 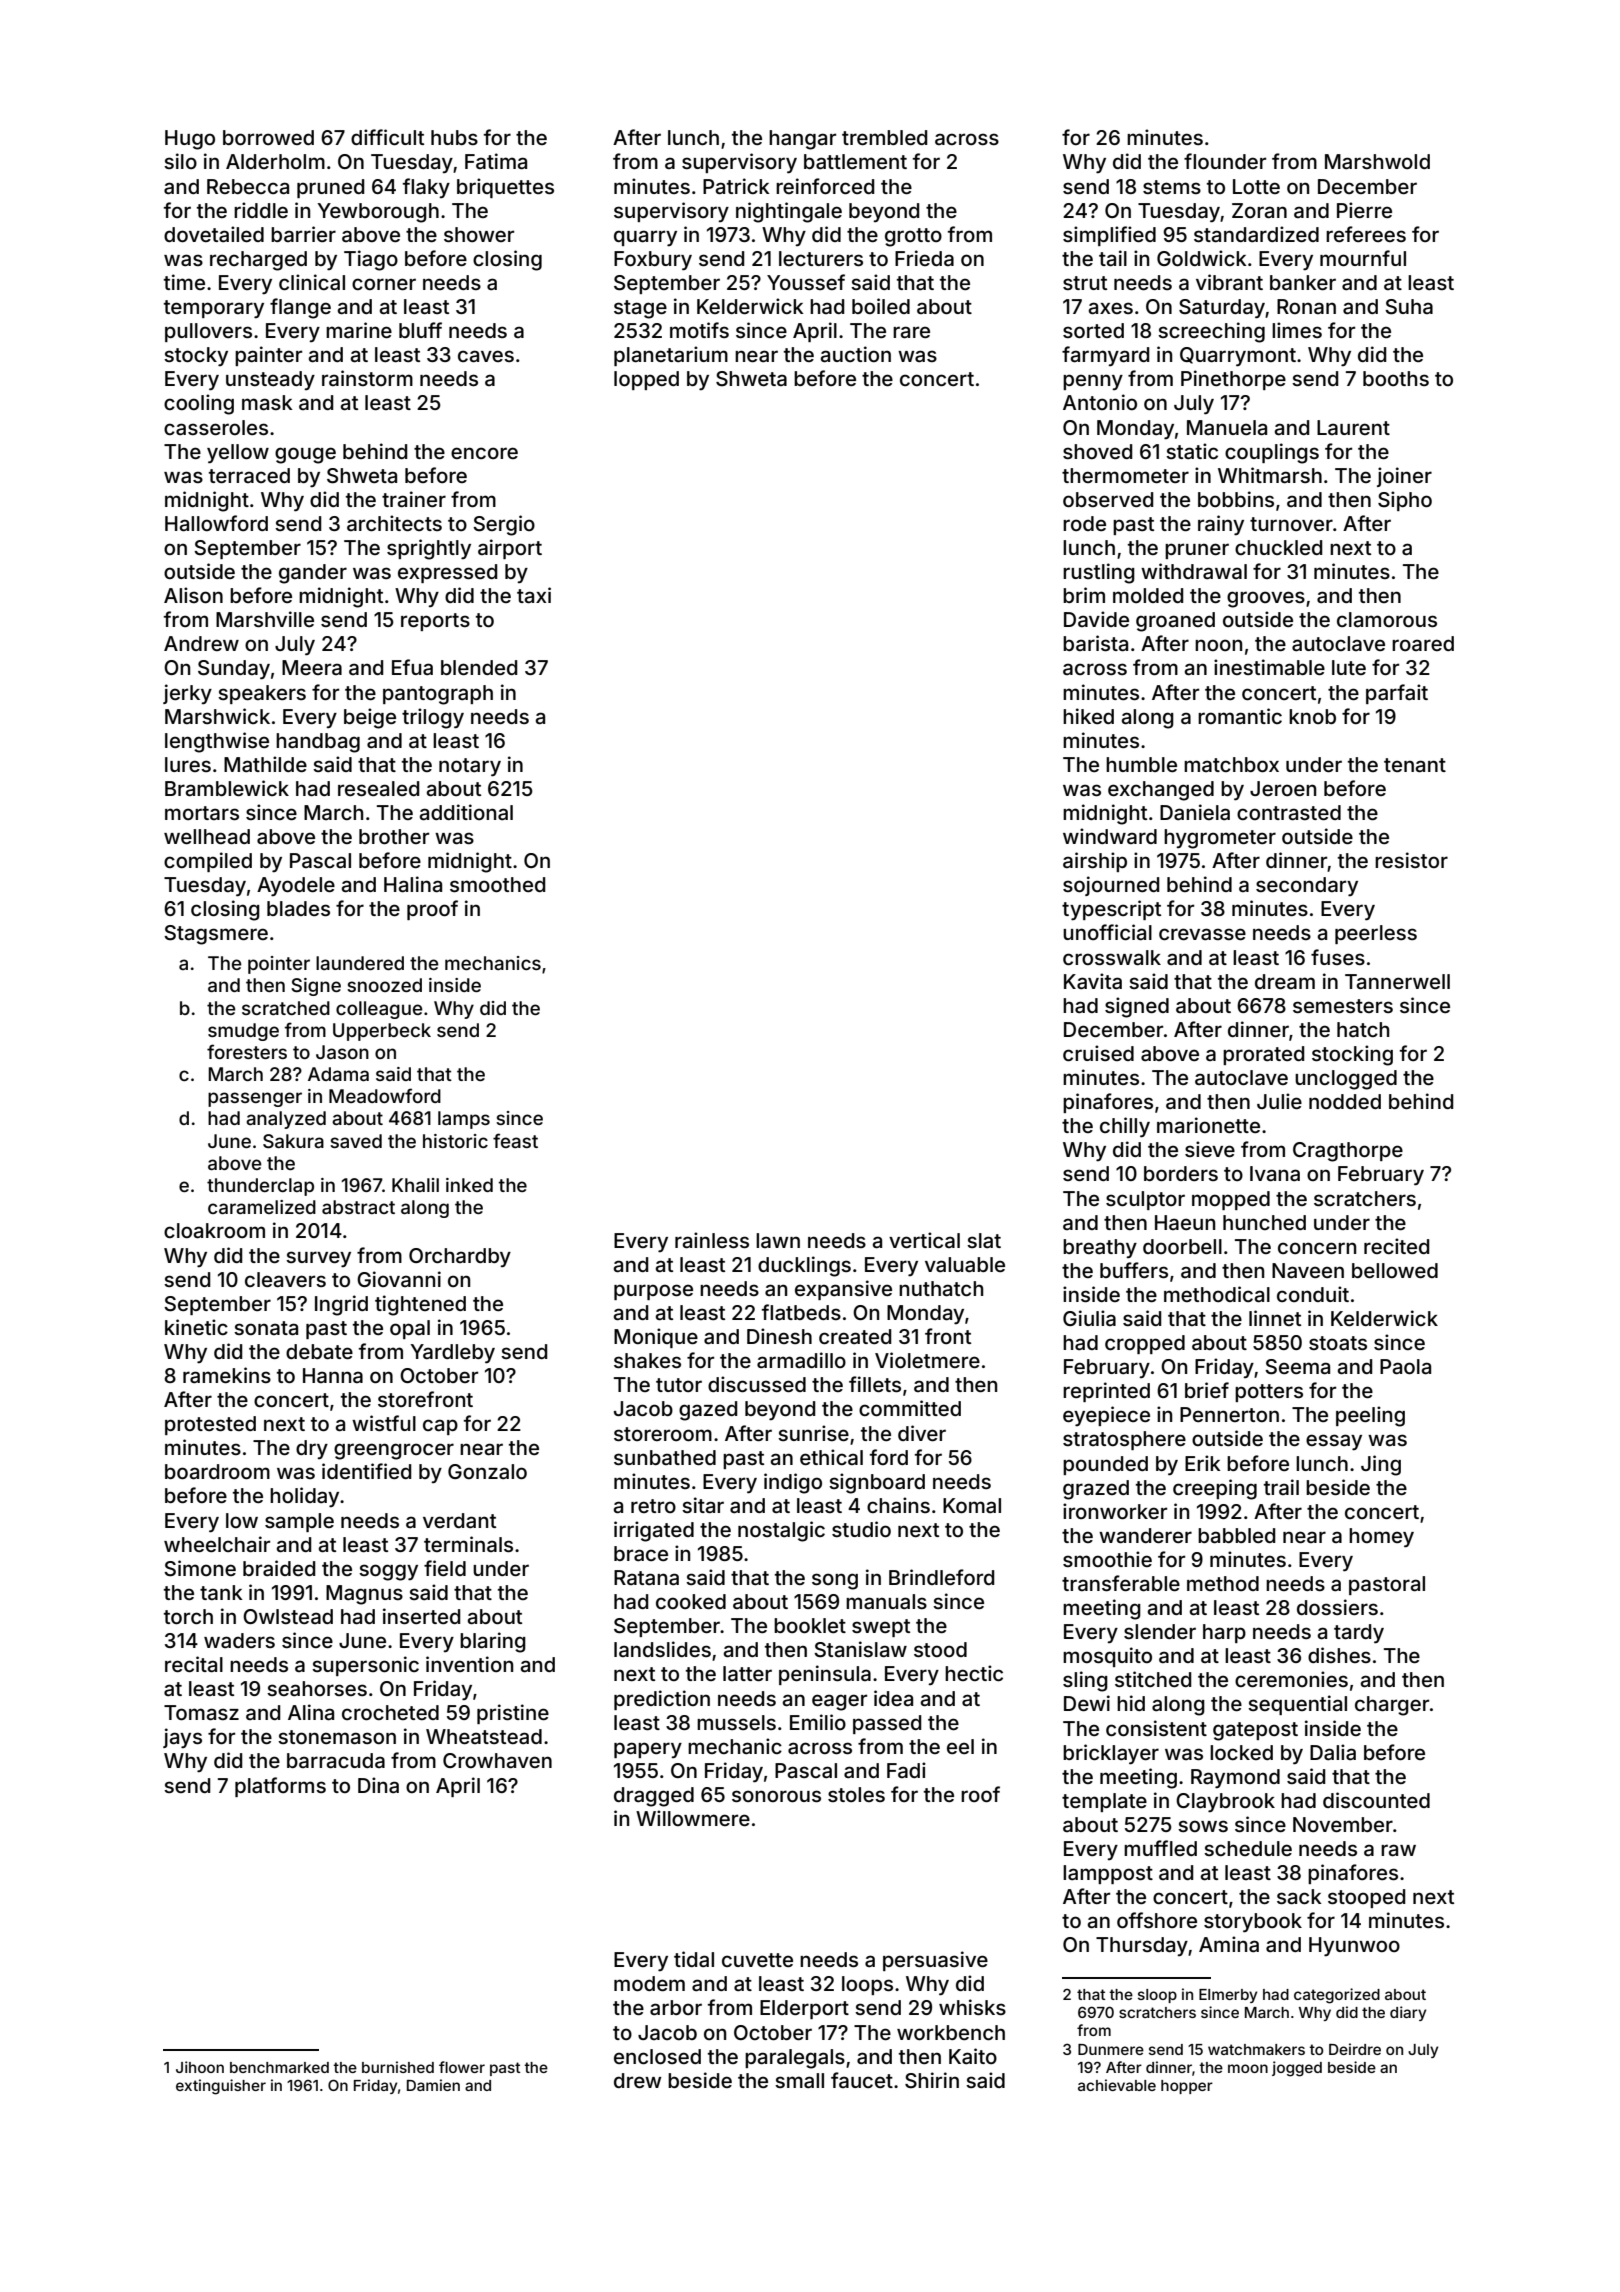 What do you see at coordinates (312, 667) in the page?
I see `Meera` at bounding box center [312, 667].
